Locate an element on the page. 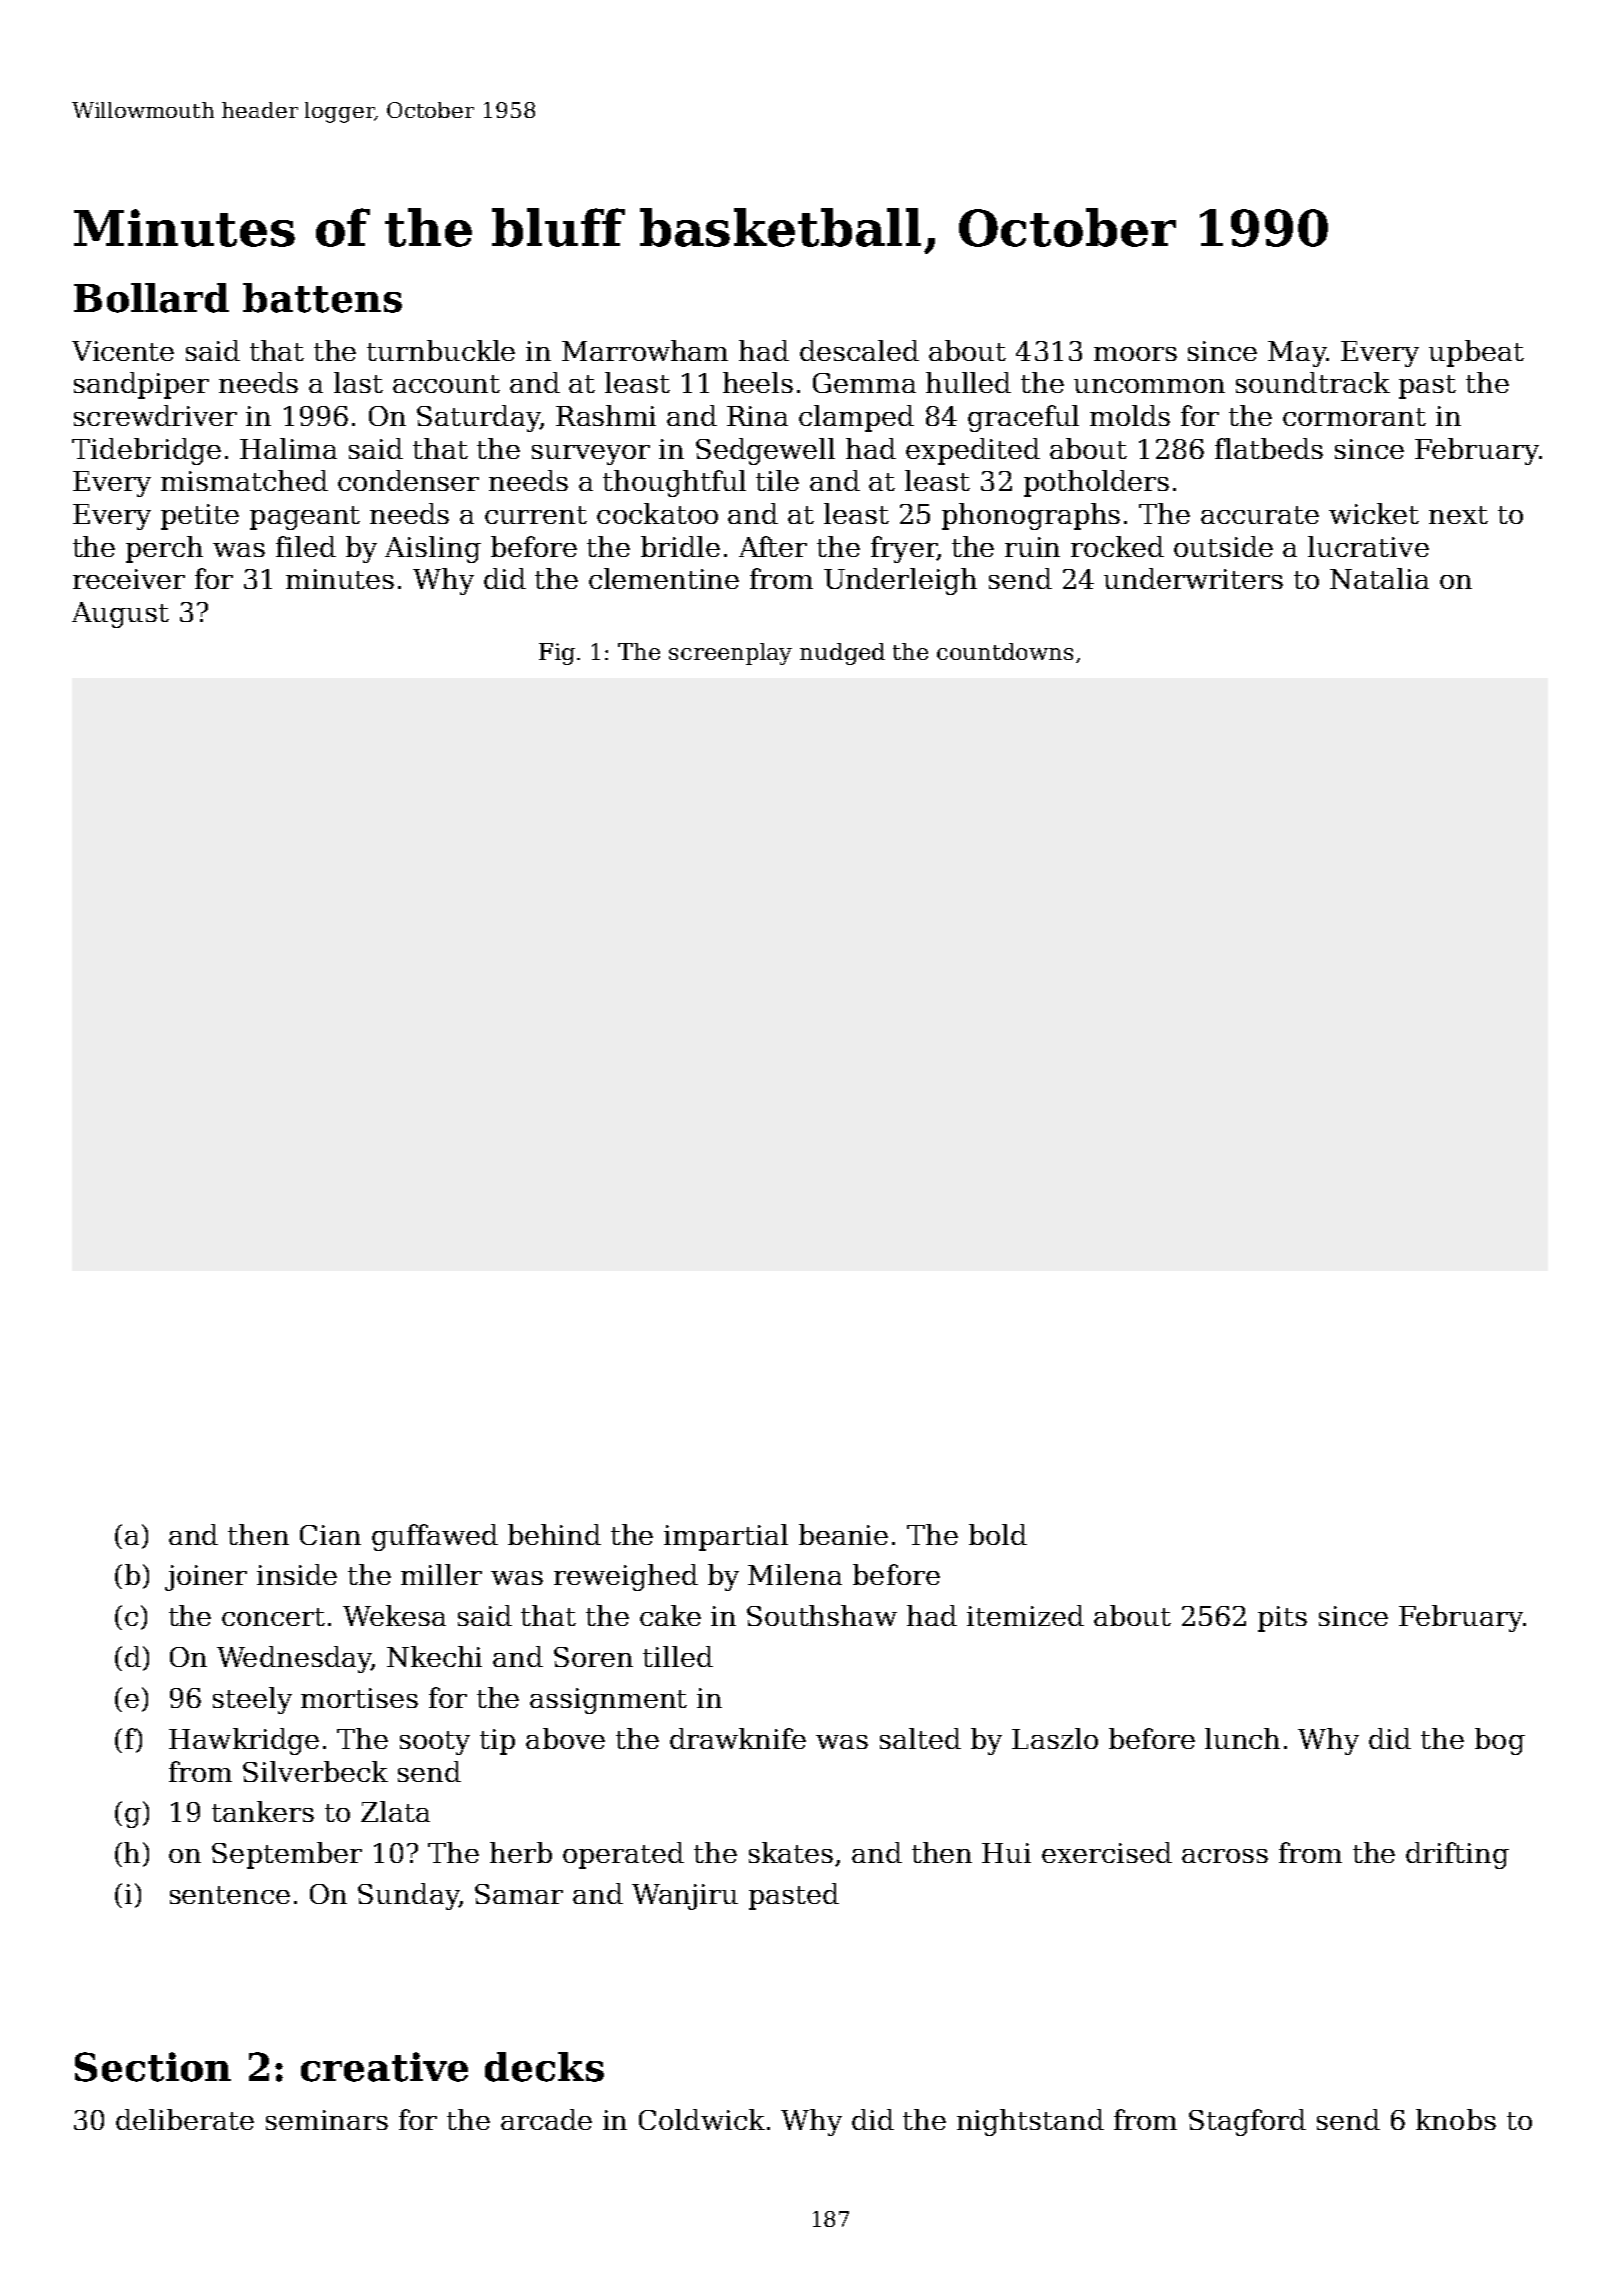 Image resolution: width=1620 pixels, height=2292 pixels. Fig is located at coordinates (557, 654).
